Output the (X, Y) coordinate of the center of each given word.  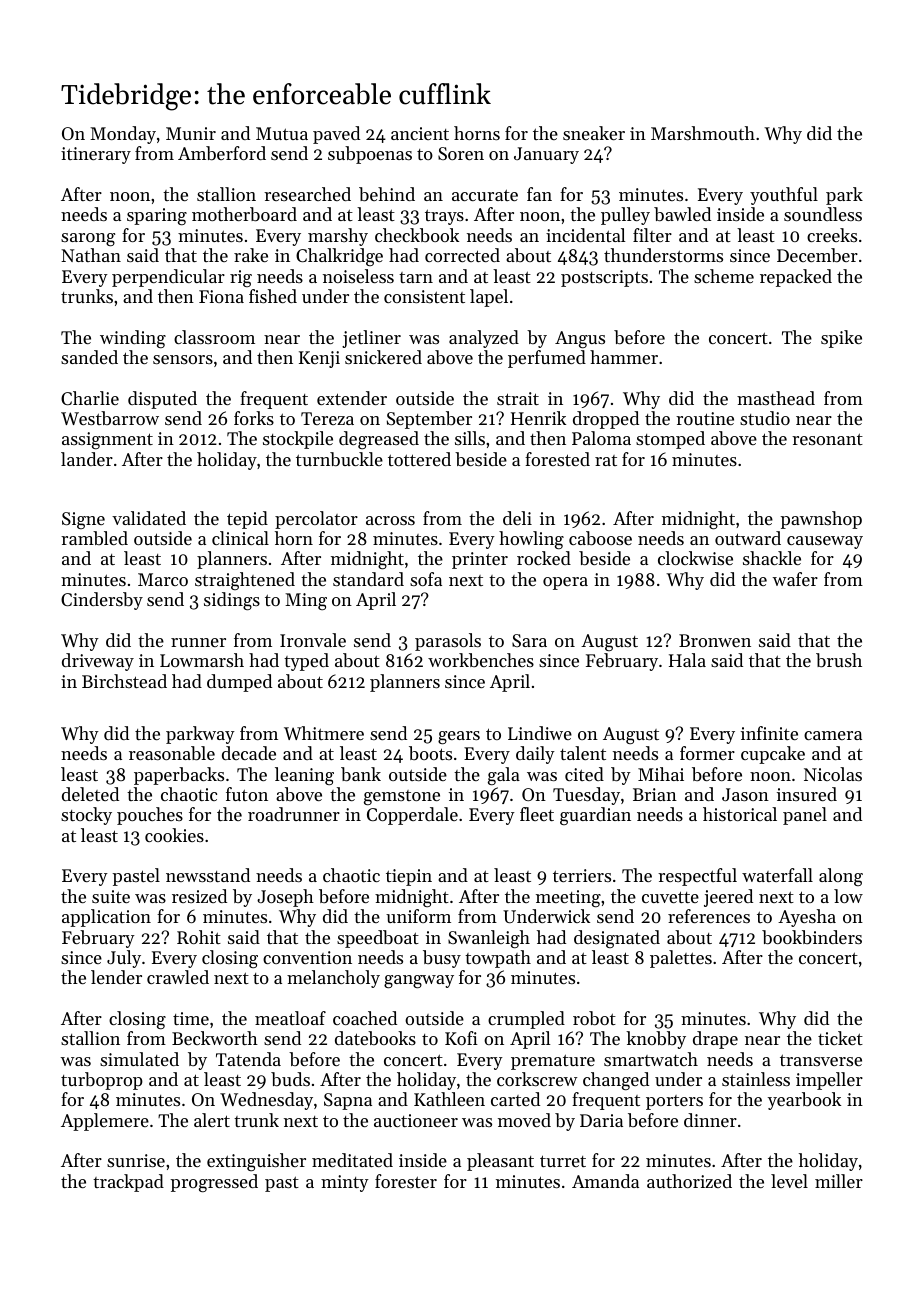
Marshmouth (703, 133)
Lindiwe (540, 733)
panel (805, 816)
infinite (769, 733)
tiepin (409, 877)
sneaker (594, 133)
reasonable (172, 753)
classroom (214, 337)
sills (470, 438)
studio (765, 418)
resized (199, 896)
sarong (88, 239)
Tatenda (248, 1059)
